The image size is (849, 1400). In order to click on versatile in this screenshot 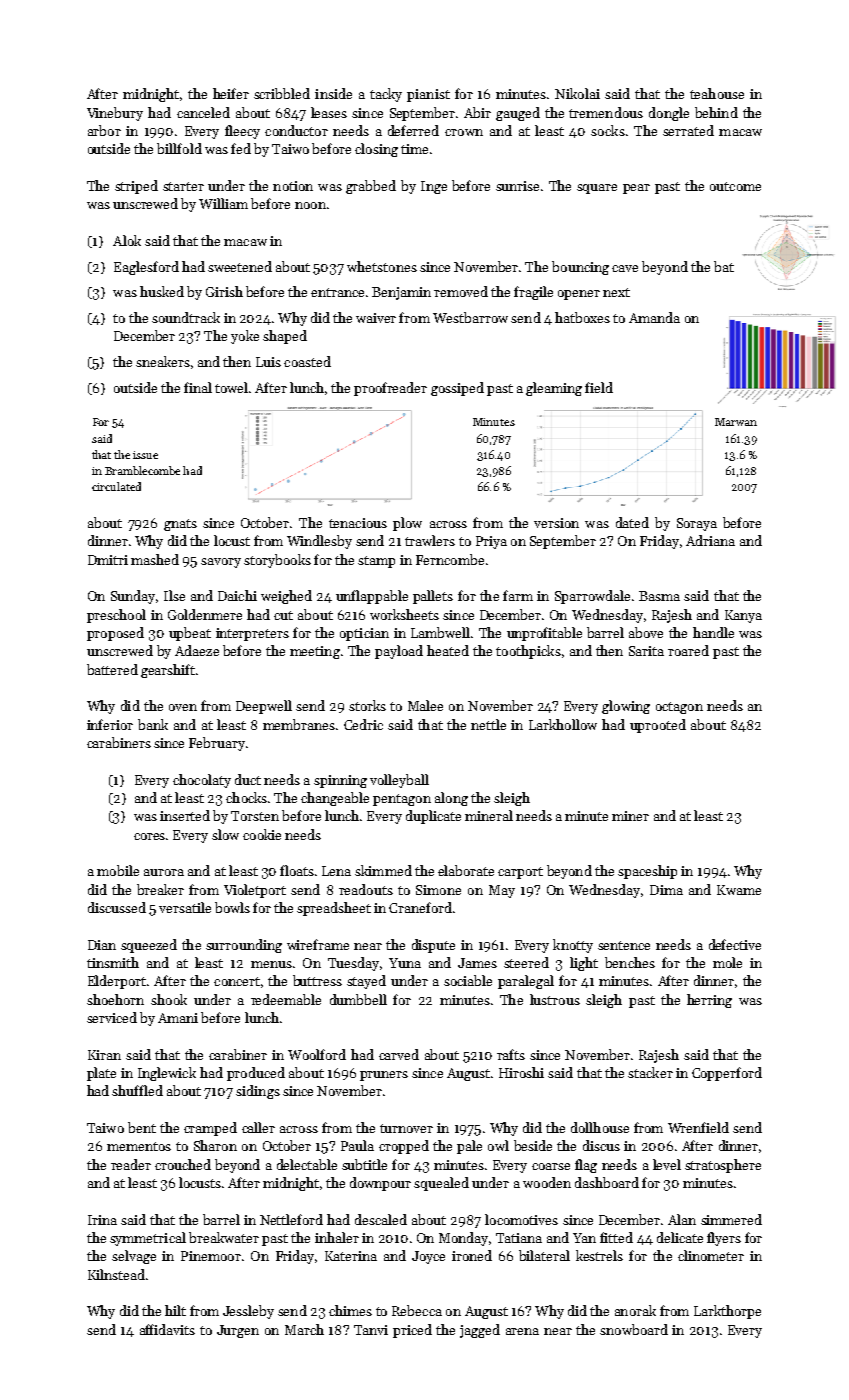, I will do `click(185, 907)`.
